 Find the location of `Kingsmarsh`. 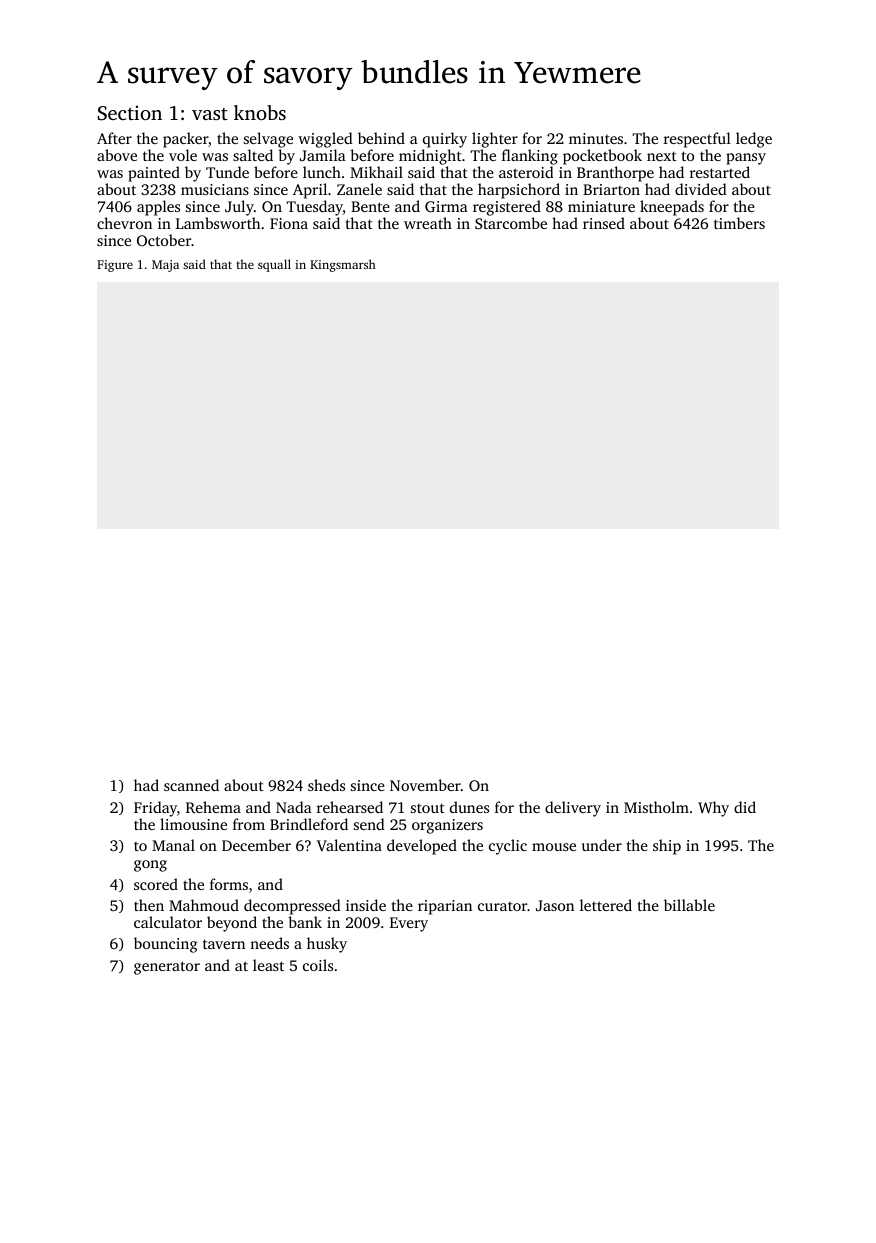

Kingsmarsh is located at coordinates (343, 265).
